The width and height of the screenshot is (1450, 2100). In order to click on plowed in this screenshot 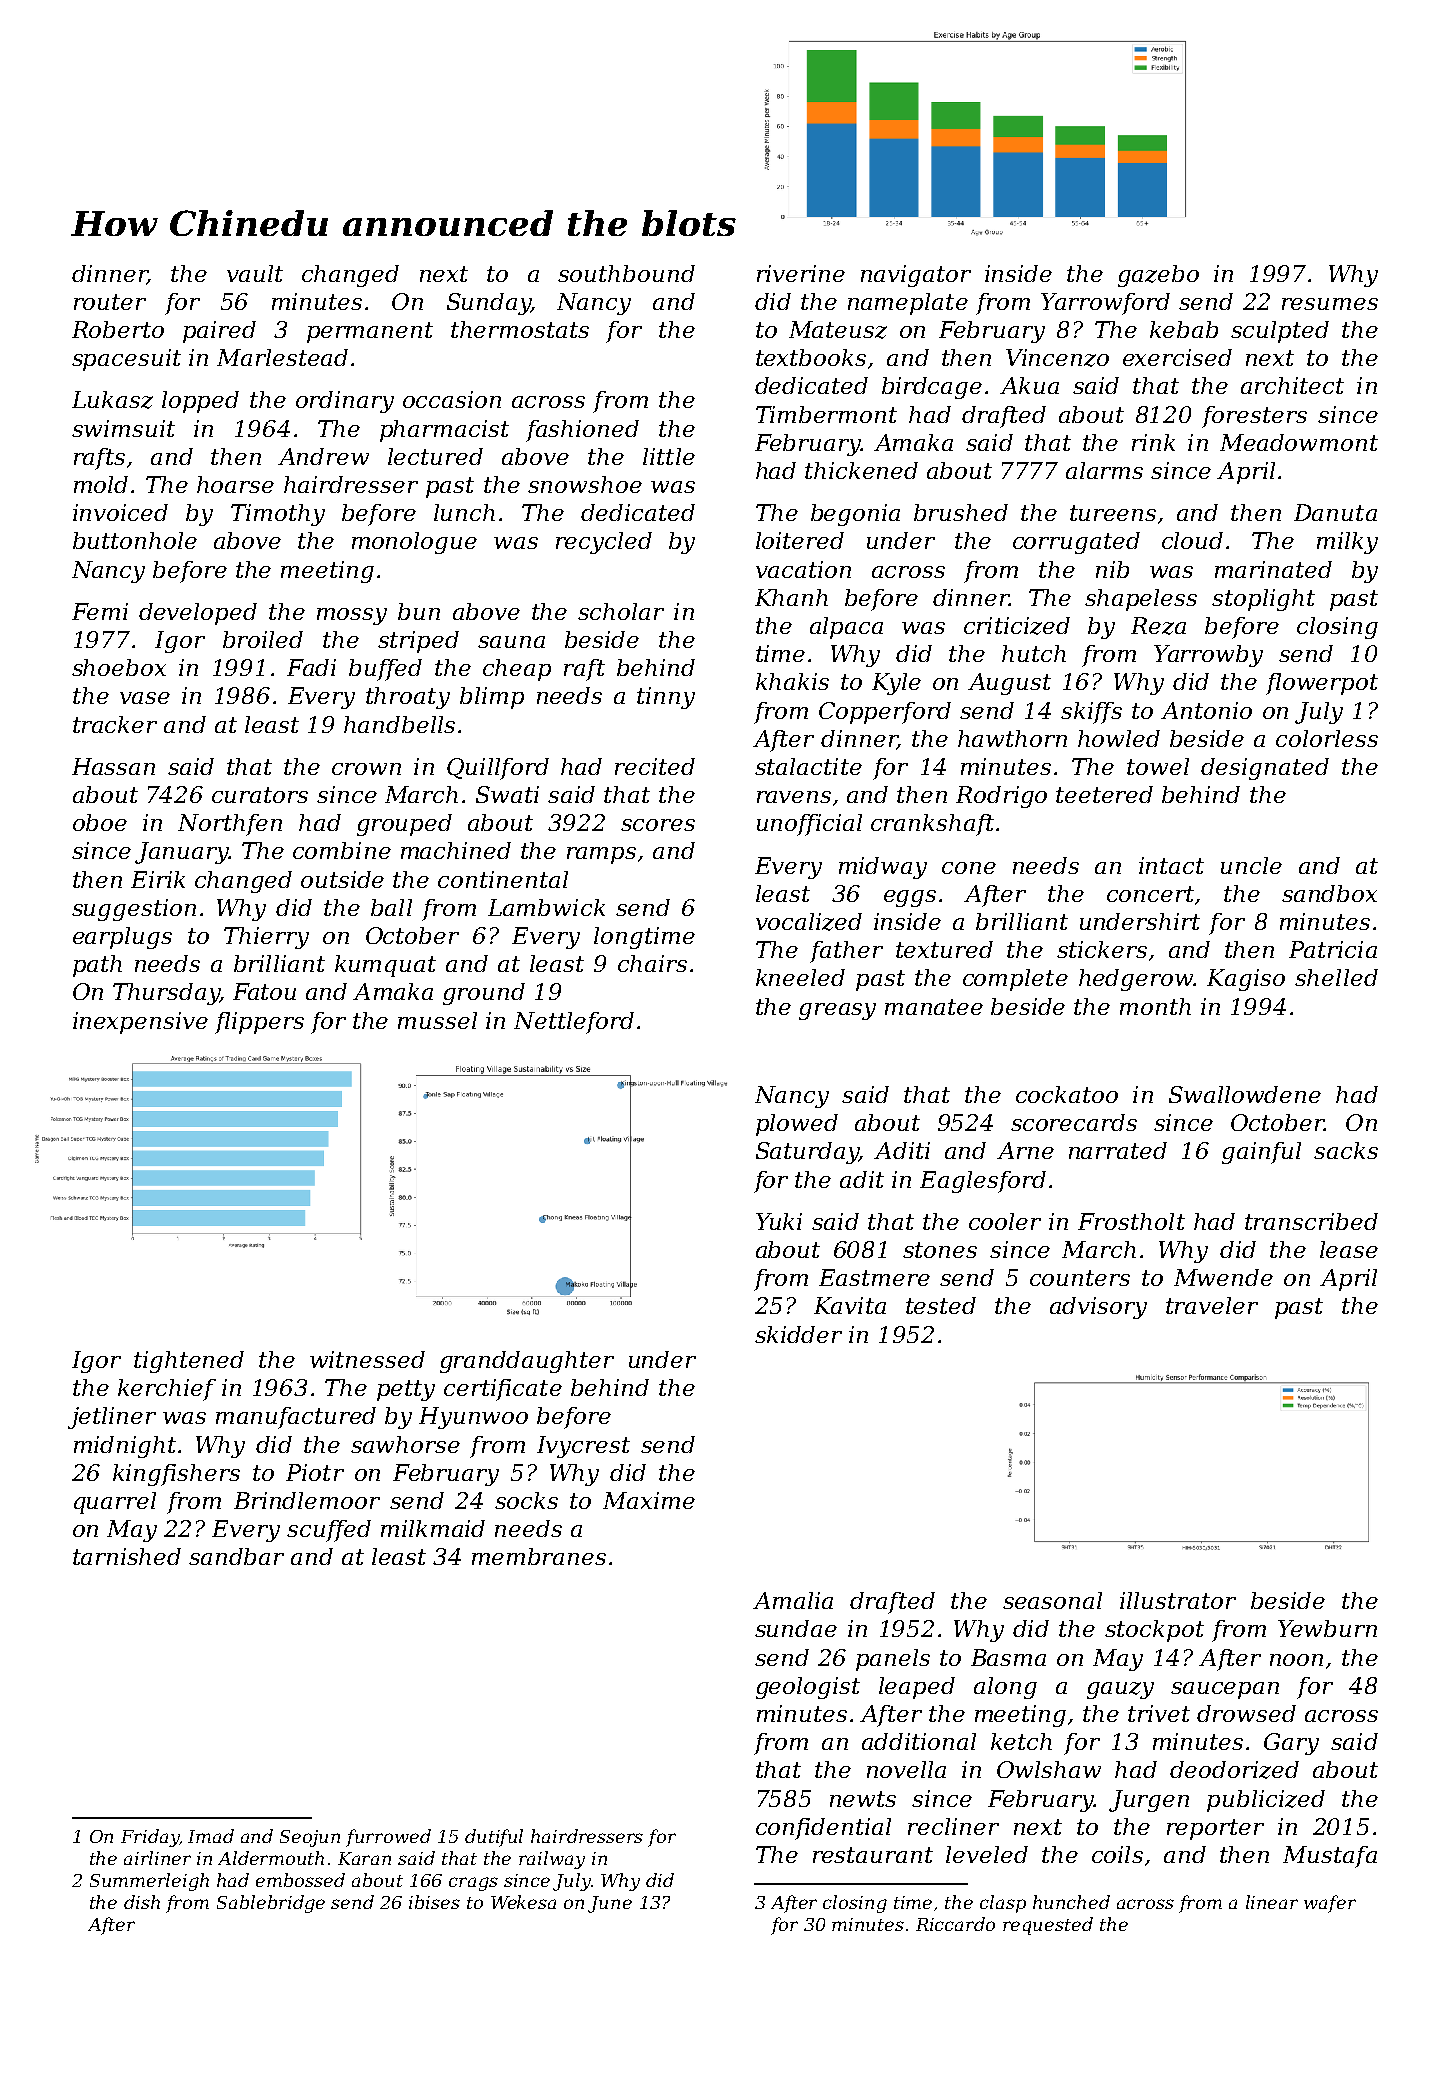, I will do `click(797, 1125)`.
